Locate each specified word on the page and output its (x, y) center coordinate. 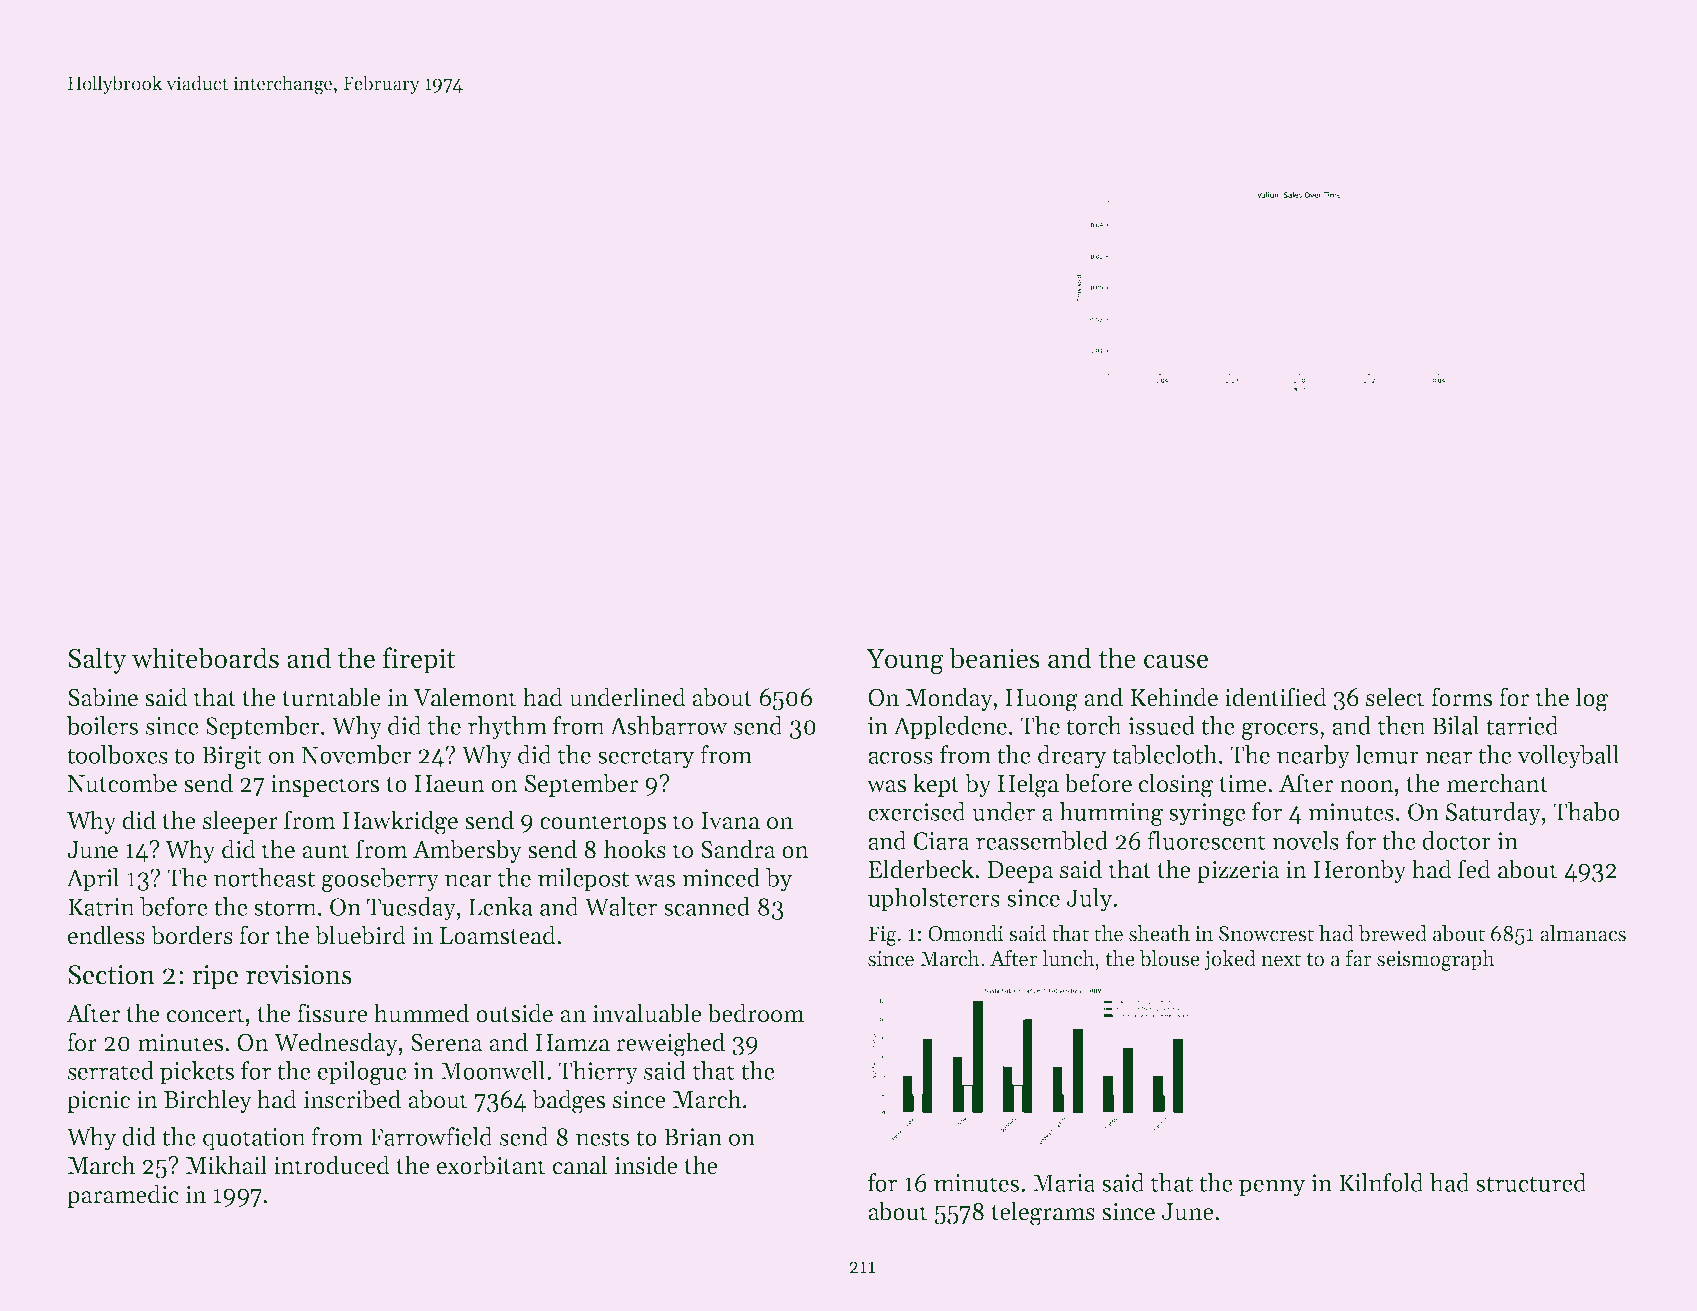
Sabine (103, 697)
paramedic (123, 1196)
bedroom (755, 1013)
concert (206, 1014)
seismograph (1436, 960)
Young (905, 661)
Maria (1064, 1183)
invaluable (647, 1013)
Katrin (101, 907)
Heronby (1359, 871)
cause (1176, 661)
